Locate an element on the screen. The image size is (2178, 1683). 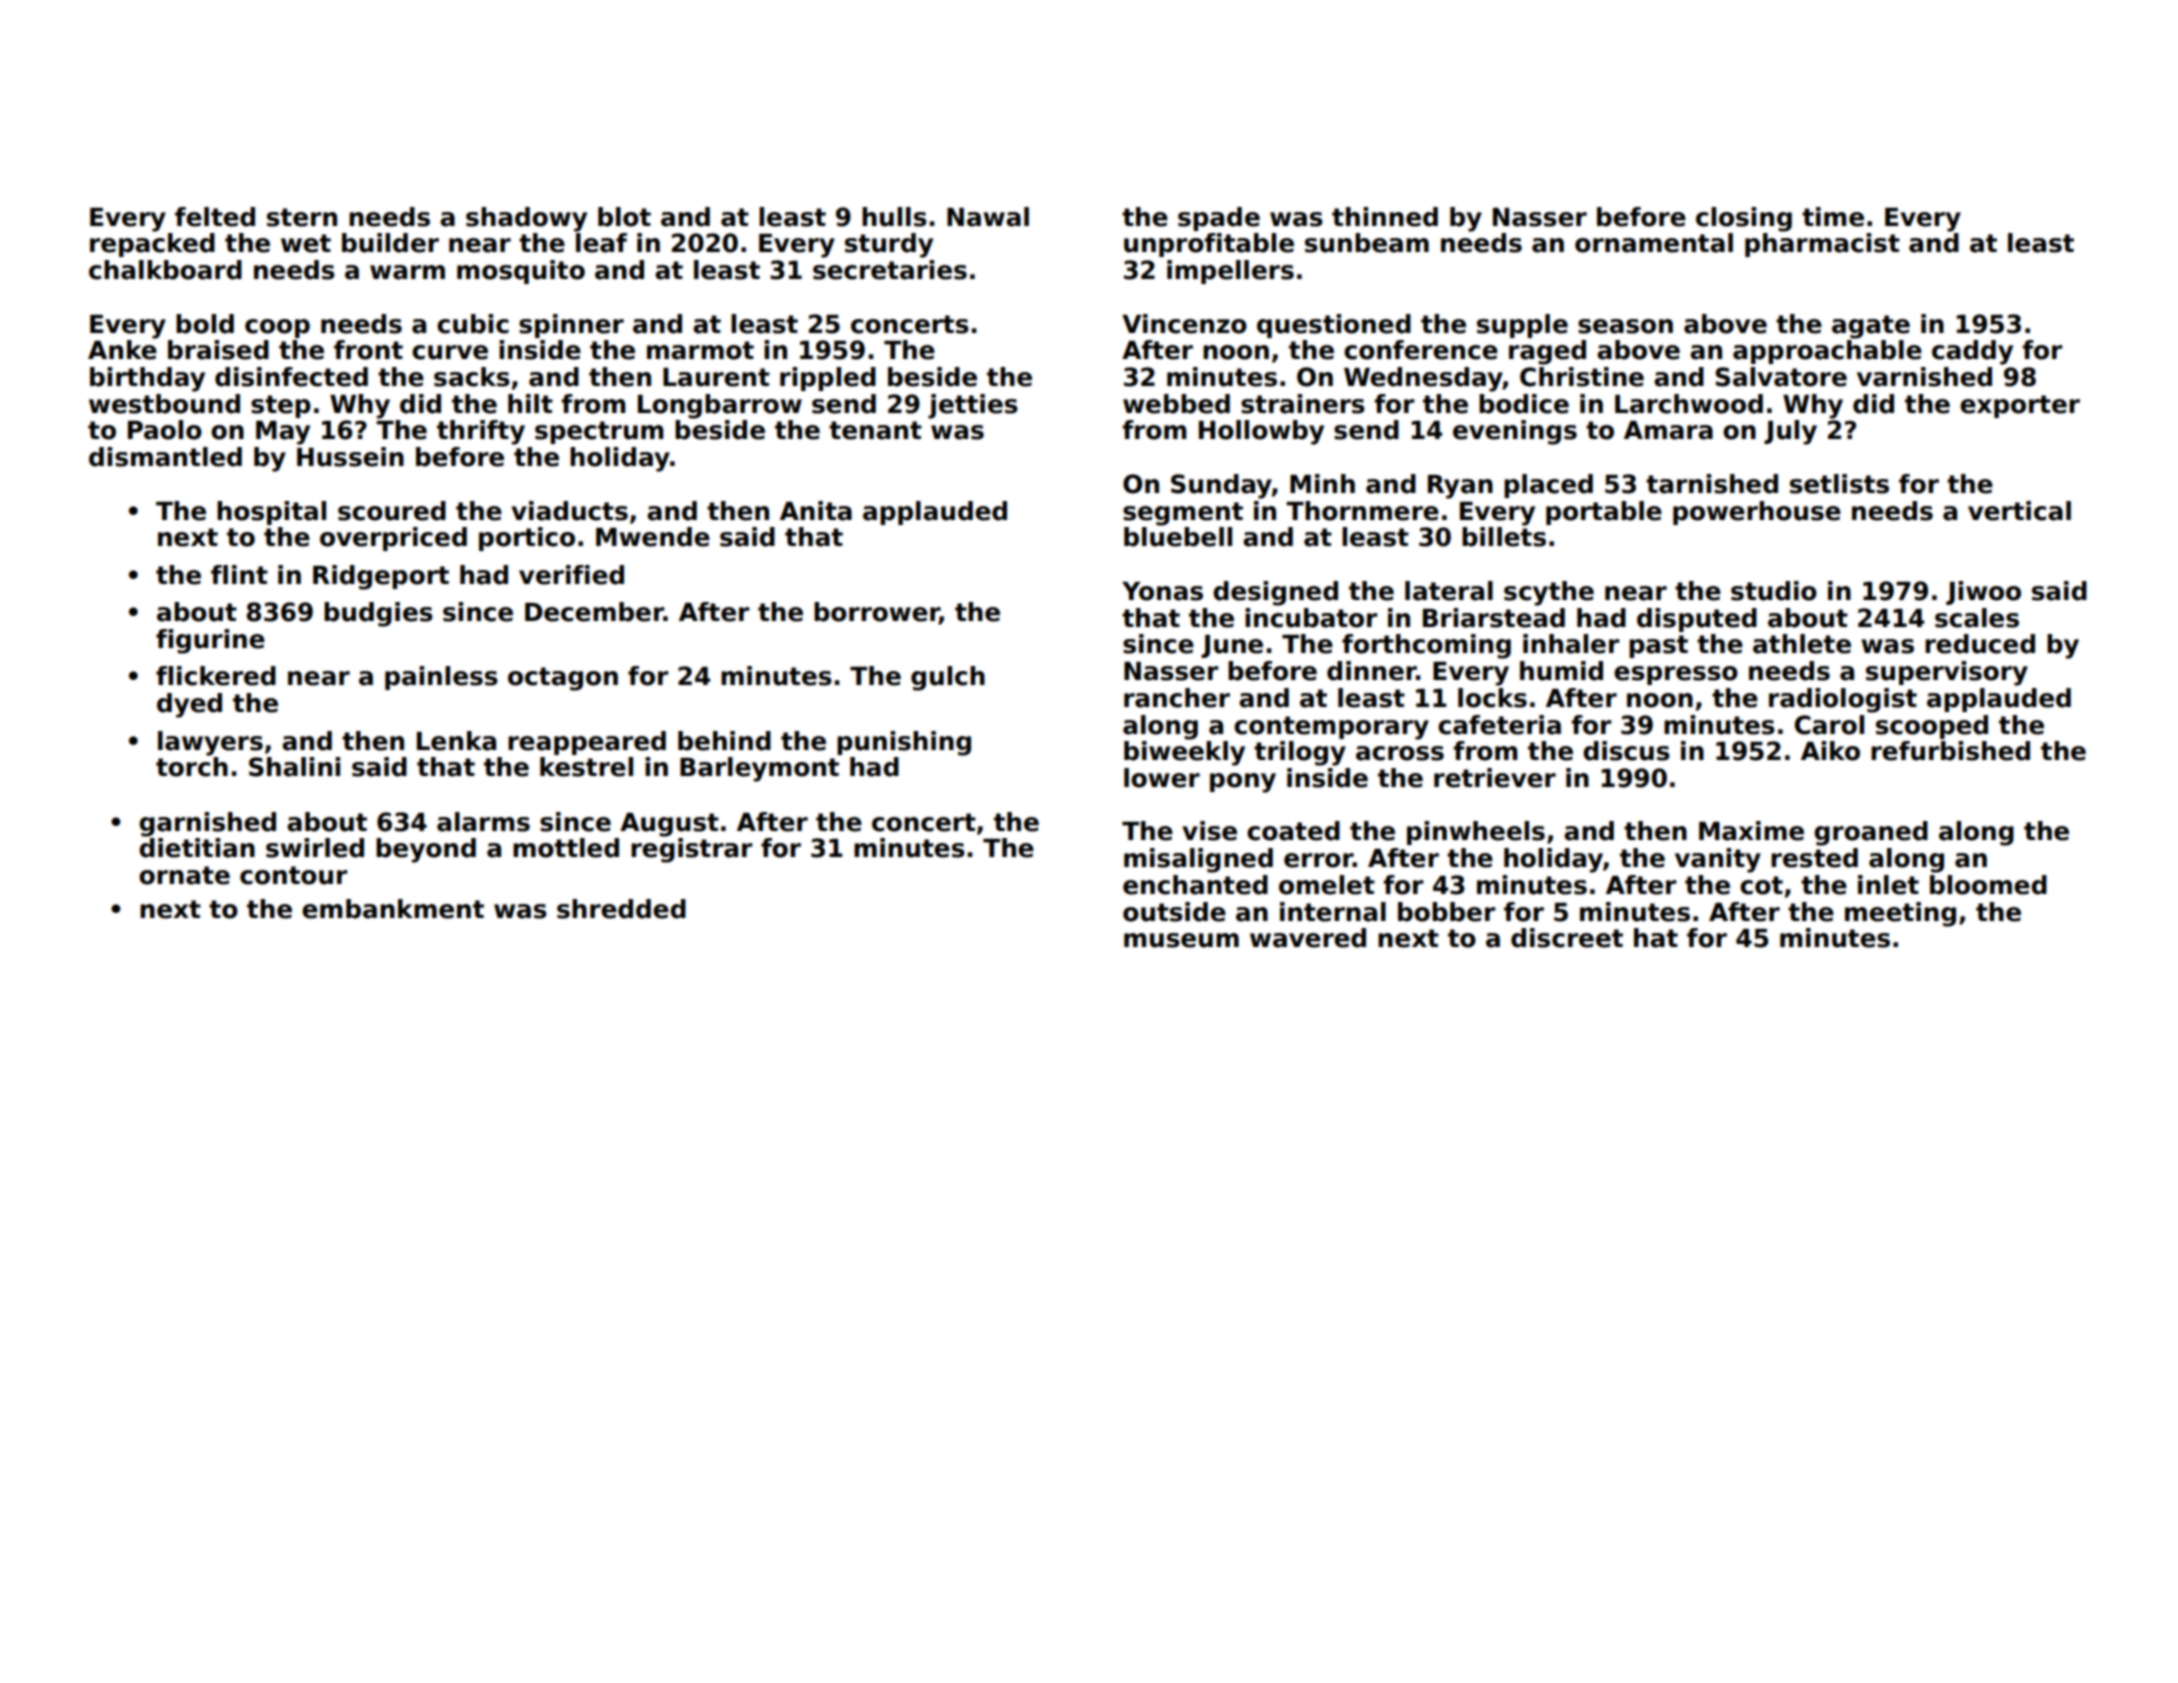
octagon is located at coordinates (563, 679).
